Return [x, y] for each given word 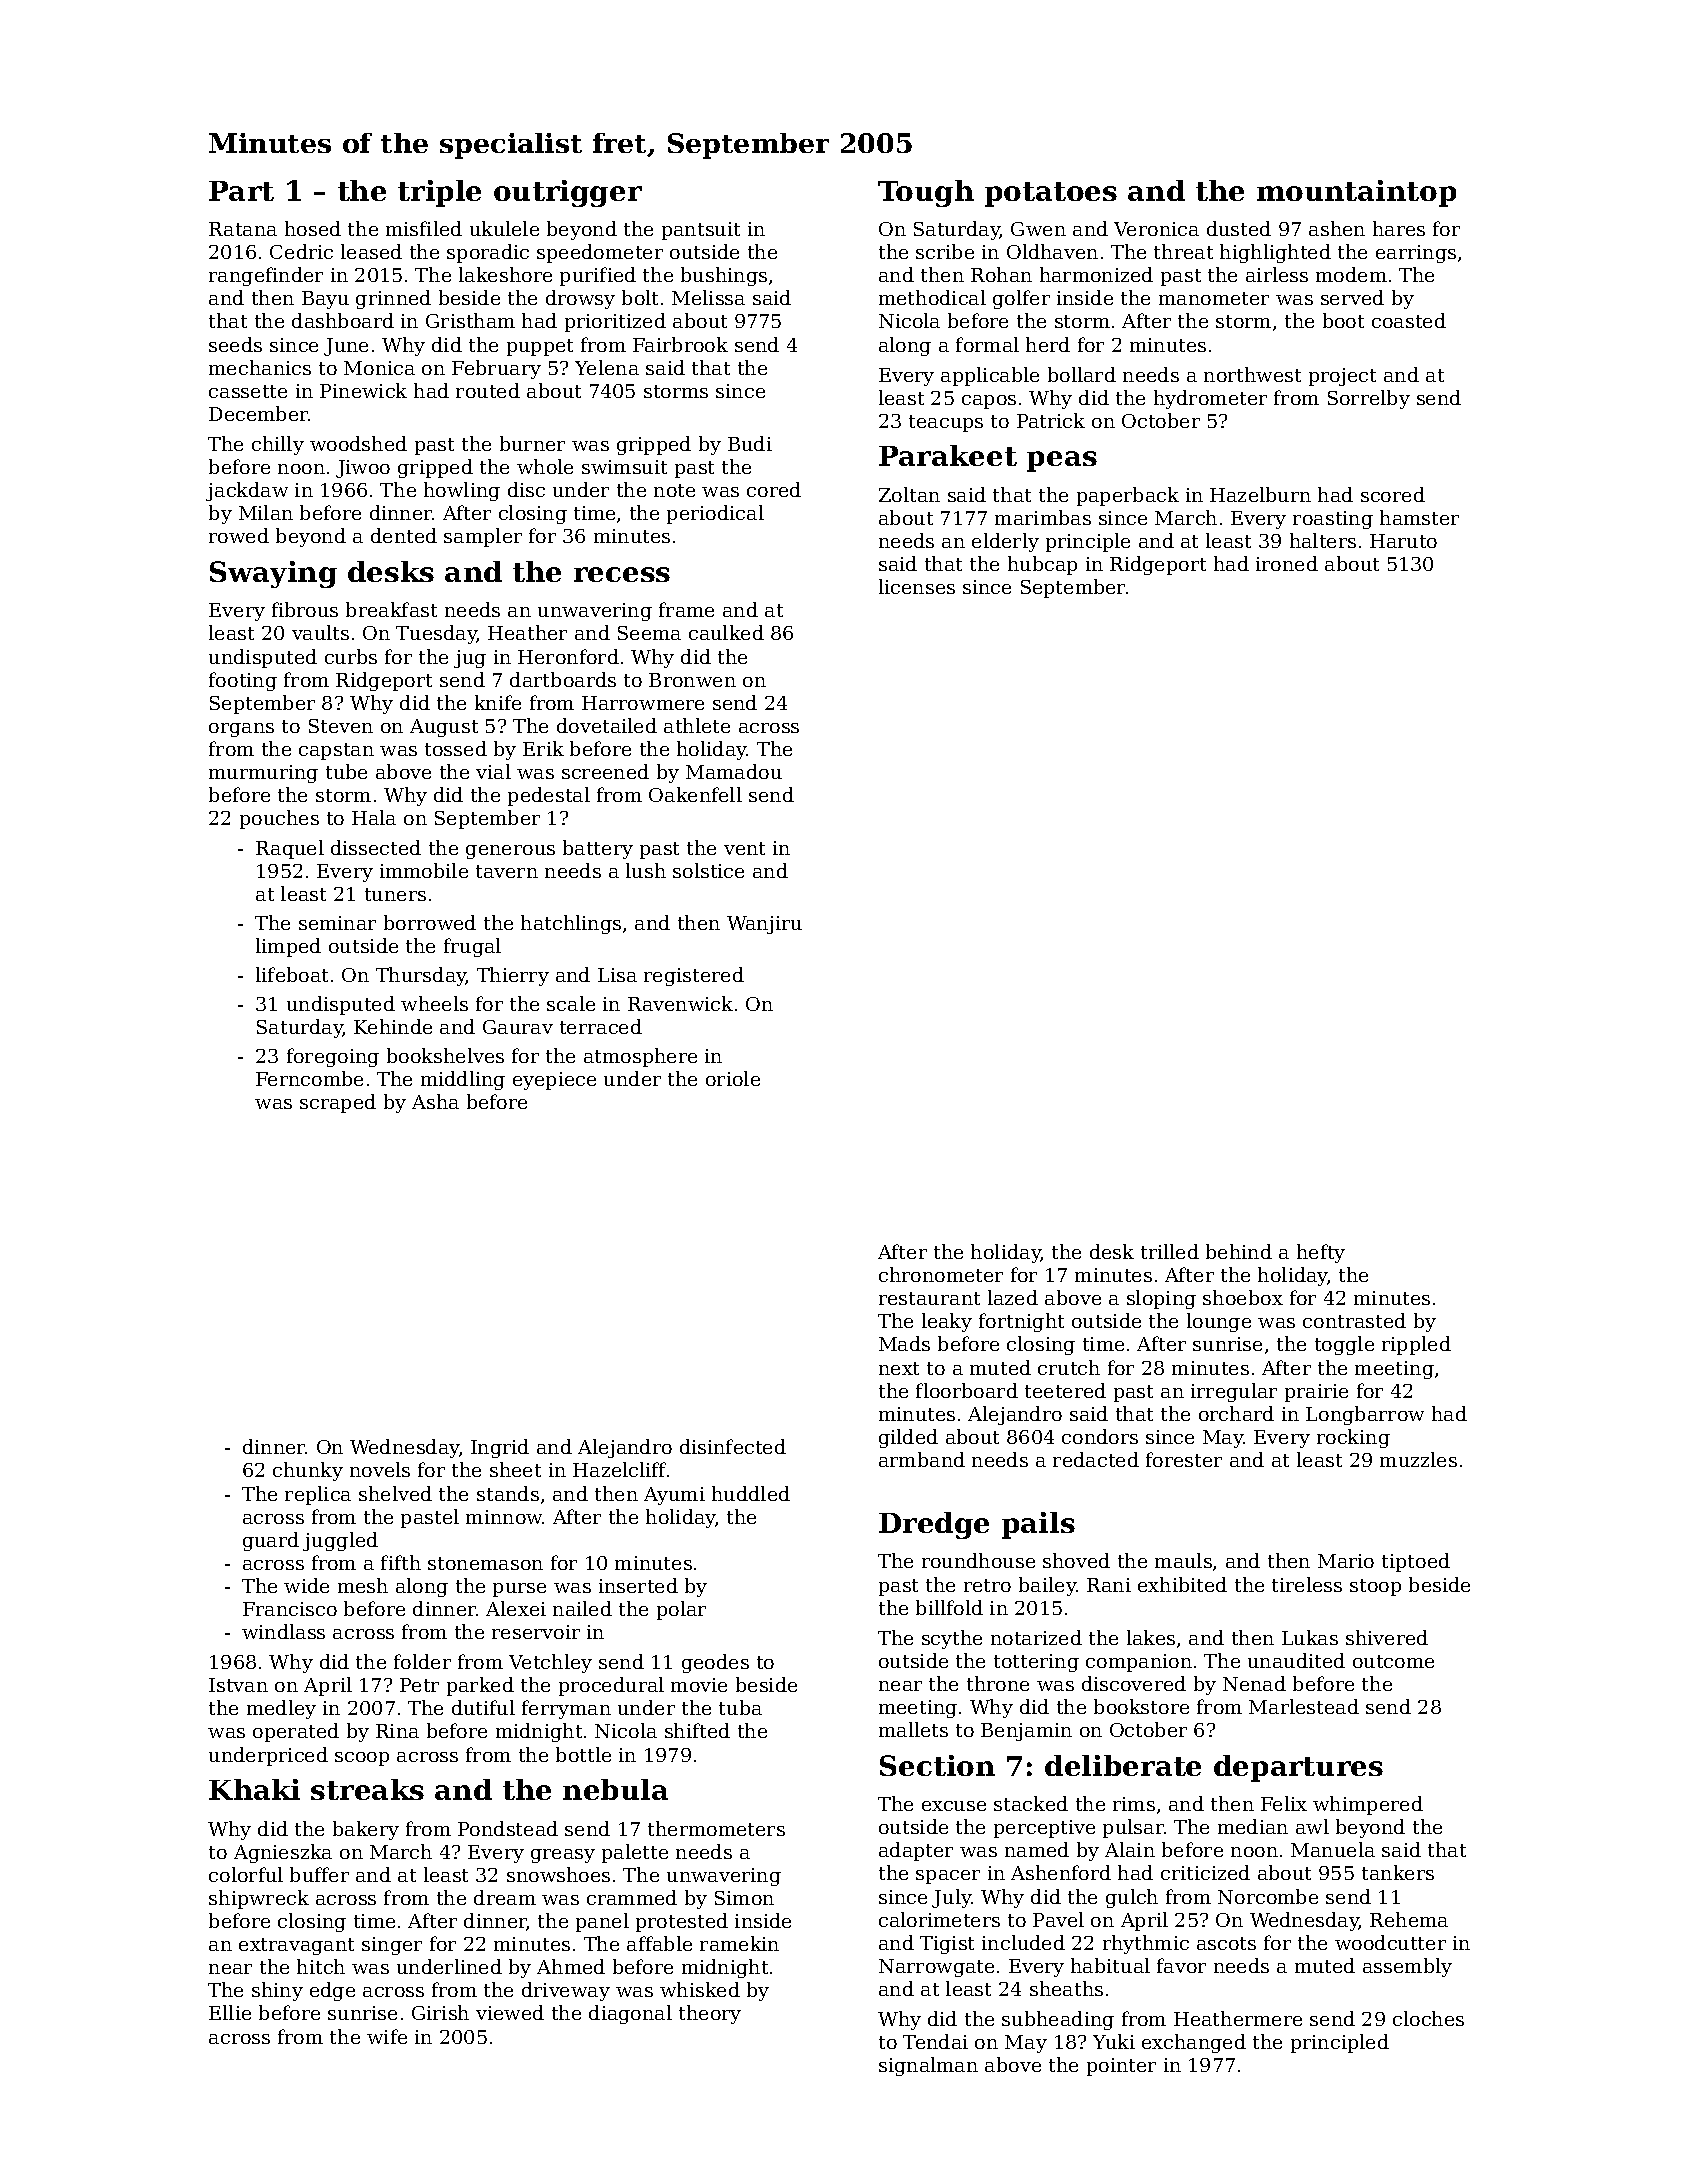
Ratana [243, 229]
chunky [308, 1471]
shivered [1387, 1637]
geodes [715, 1663]
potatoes [1051, 194]
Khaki [254, 1789]
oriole [733, 1078]
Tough [926, 193]
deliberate [1123, 1765]
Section [937, 1765]
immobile [424, 870]
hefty [1321, 1253]
